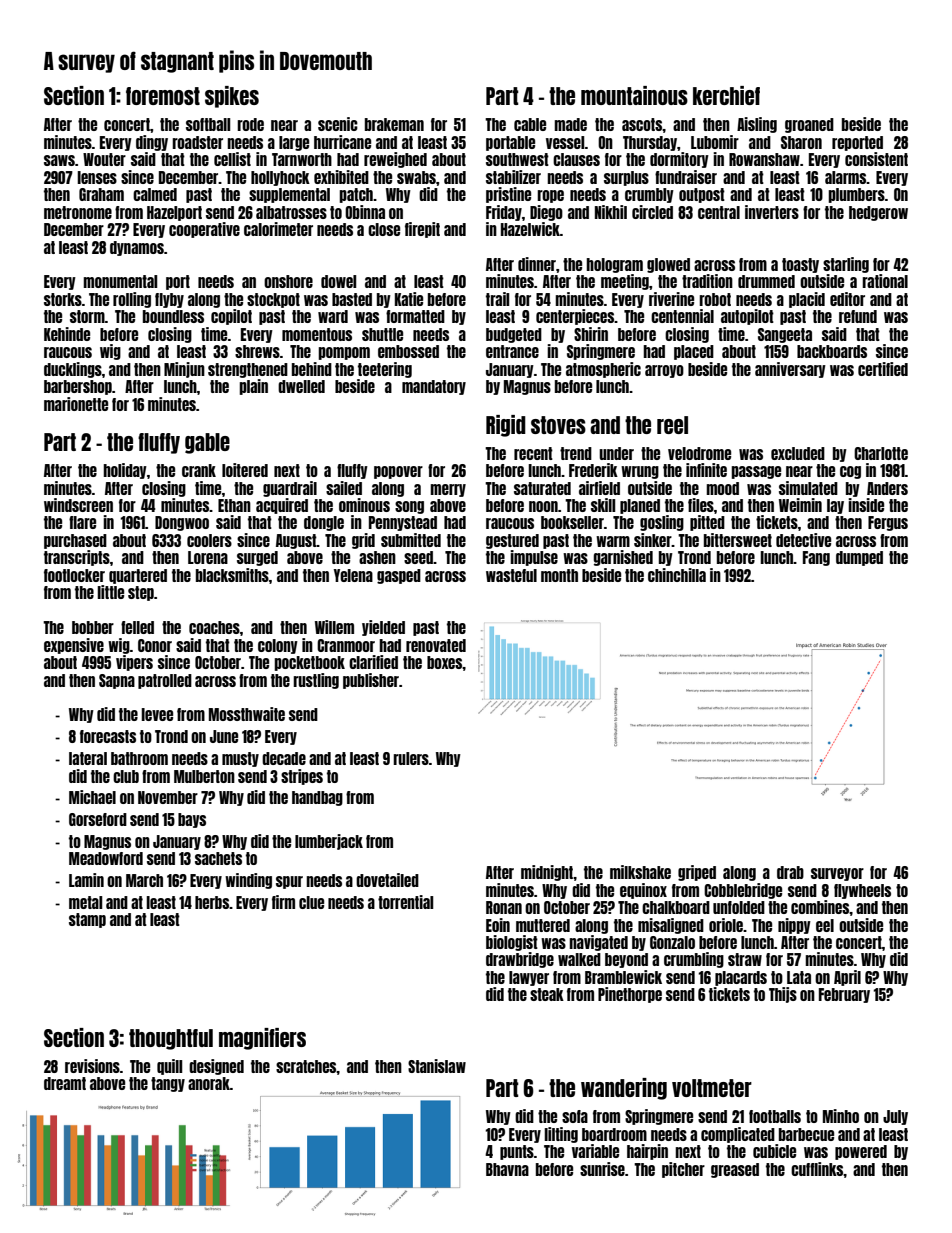 This screenshot has width=952, height=1233. I want to click on dreamt, so click(65, 1083).
